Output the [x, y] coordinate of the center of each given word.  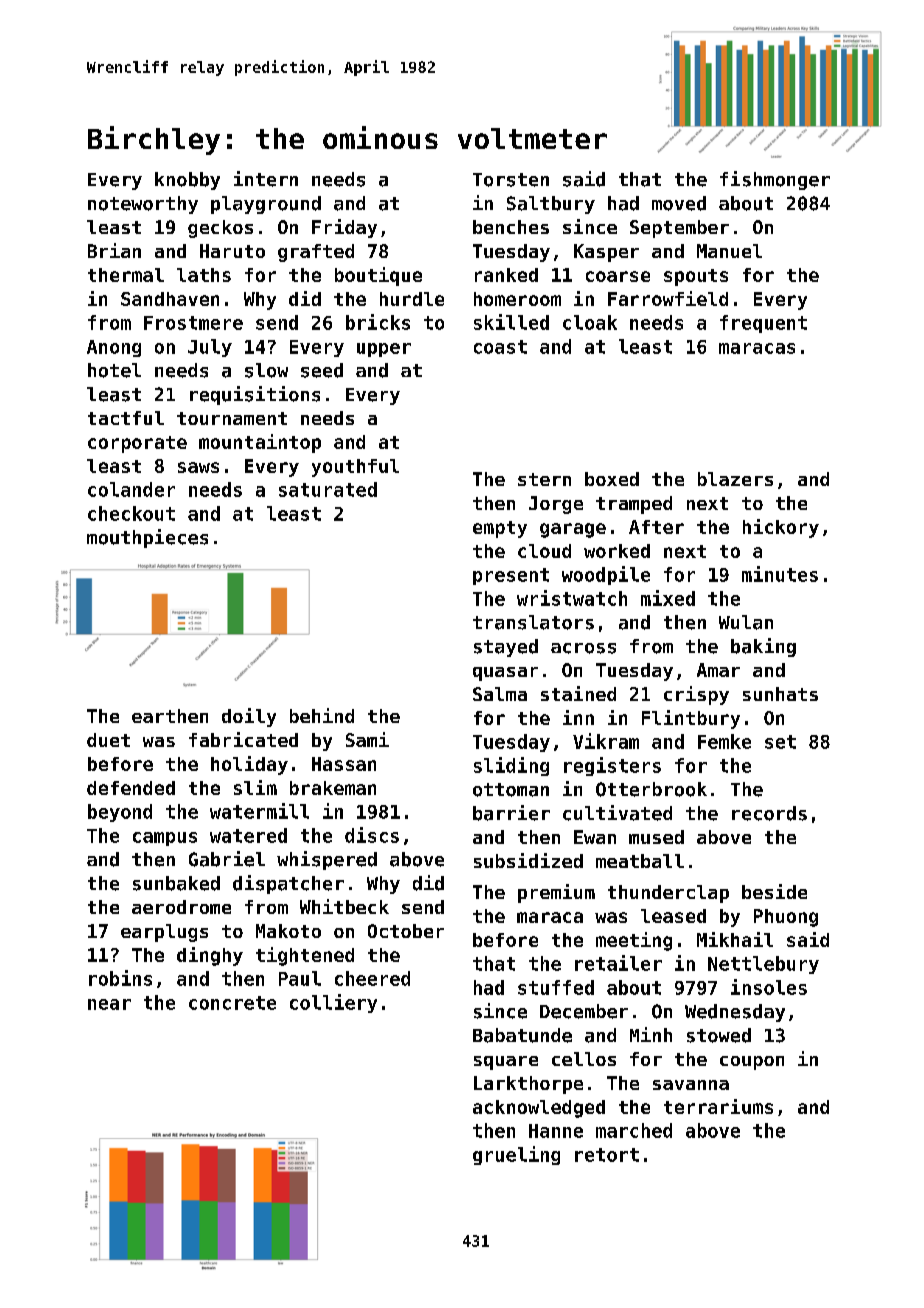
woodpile [606, 575]
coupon [752, 1063]
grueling [516, 1155]
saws [198, 467]
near [109, 1004]
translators [533, 622]
